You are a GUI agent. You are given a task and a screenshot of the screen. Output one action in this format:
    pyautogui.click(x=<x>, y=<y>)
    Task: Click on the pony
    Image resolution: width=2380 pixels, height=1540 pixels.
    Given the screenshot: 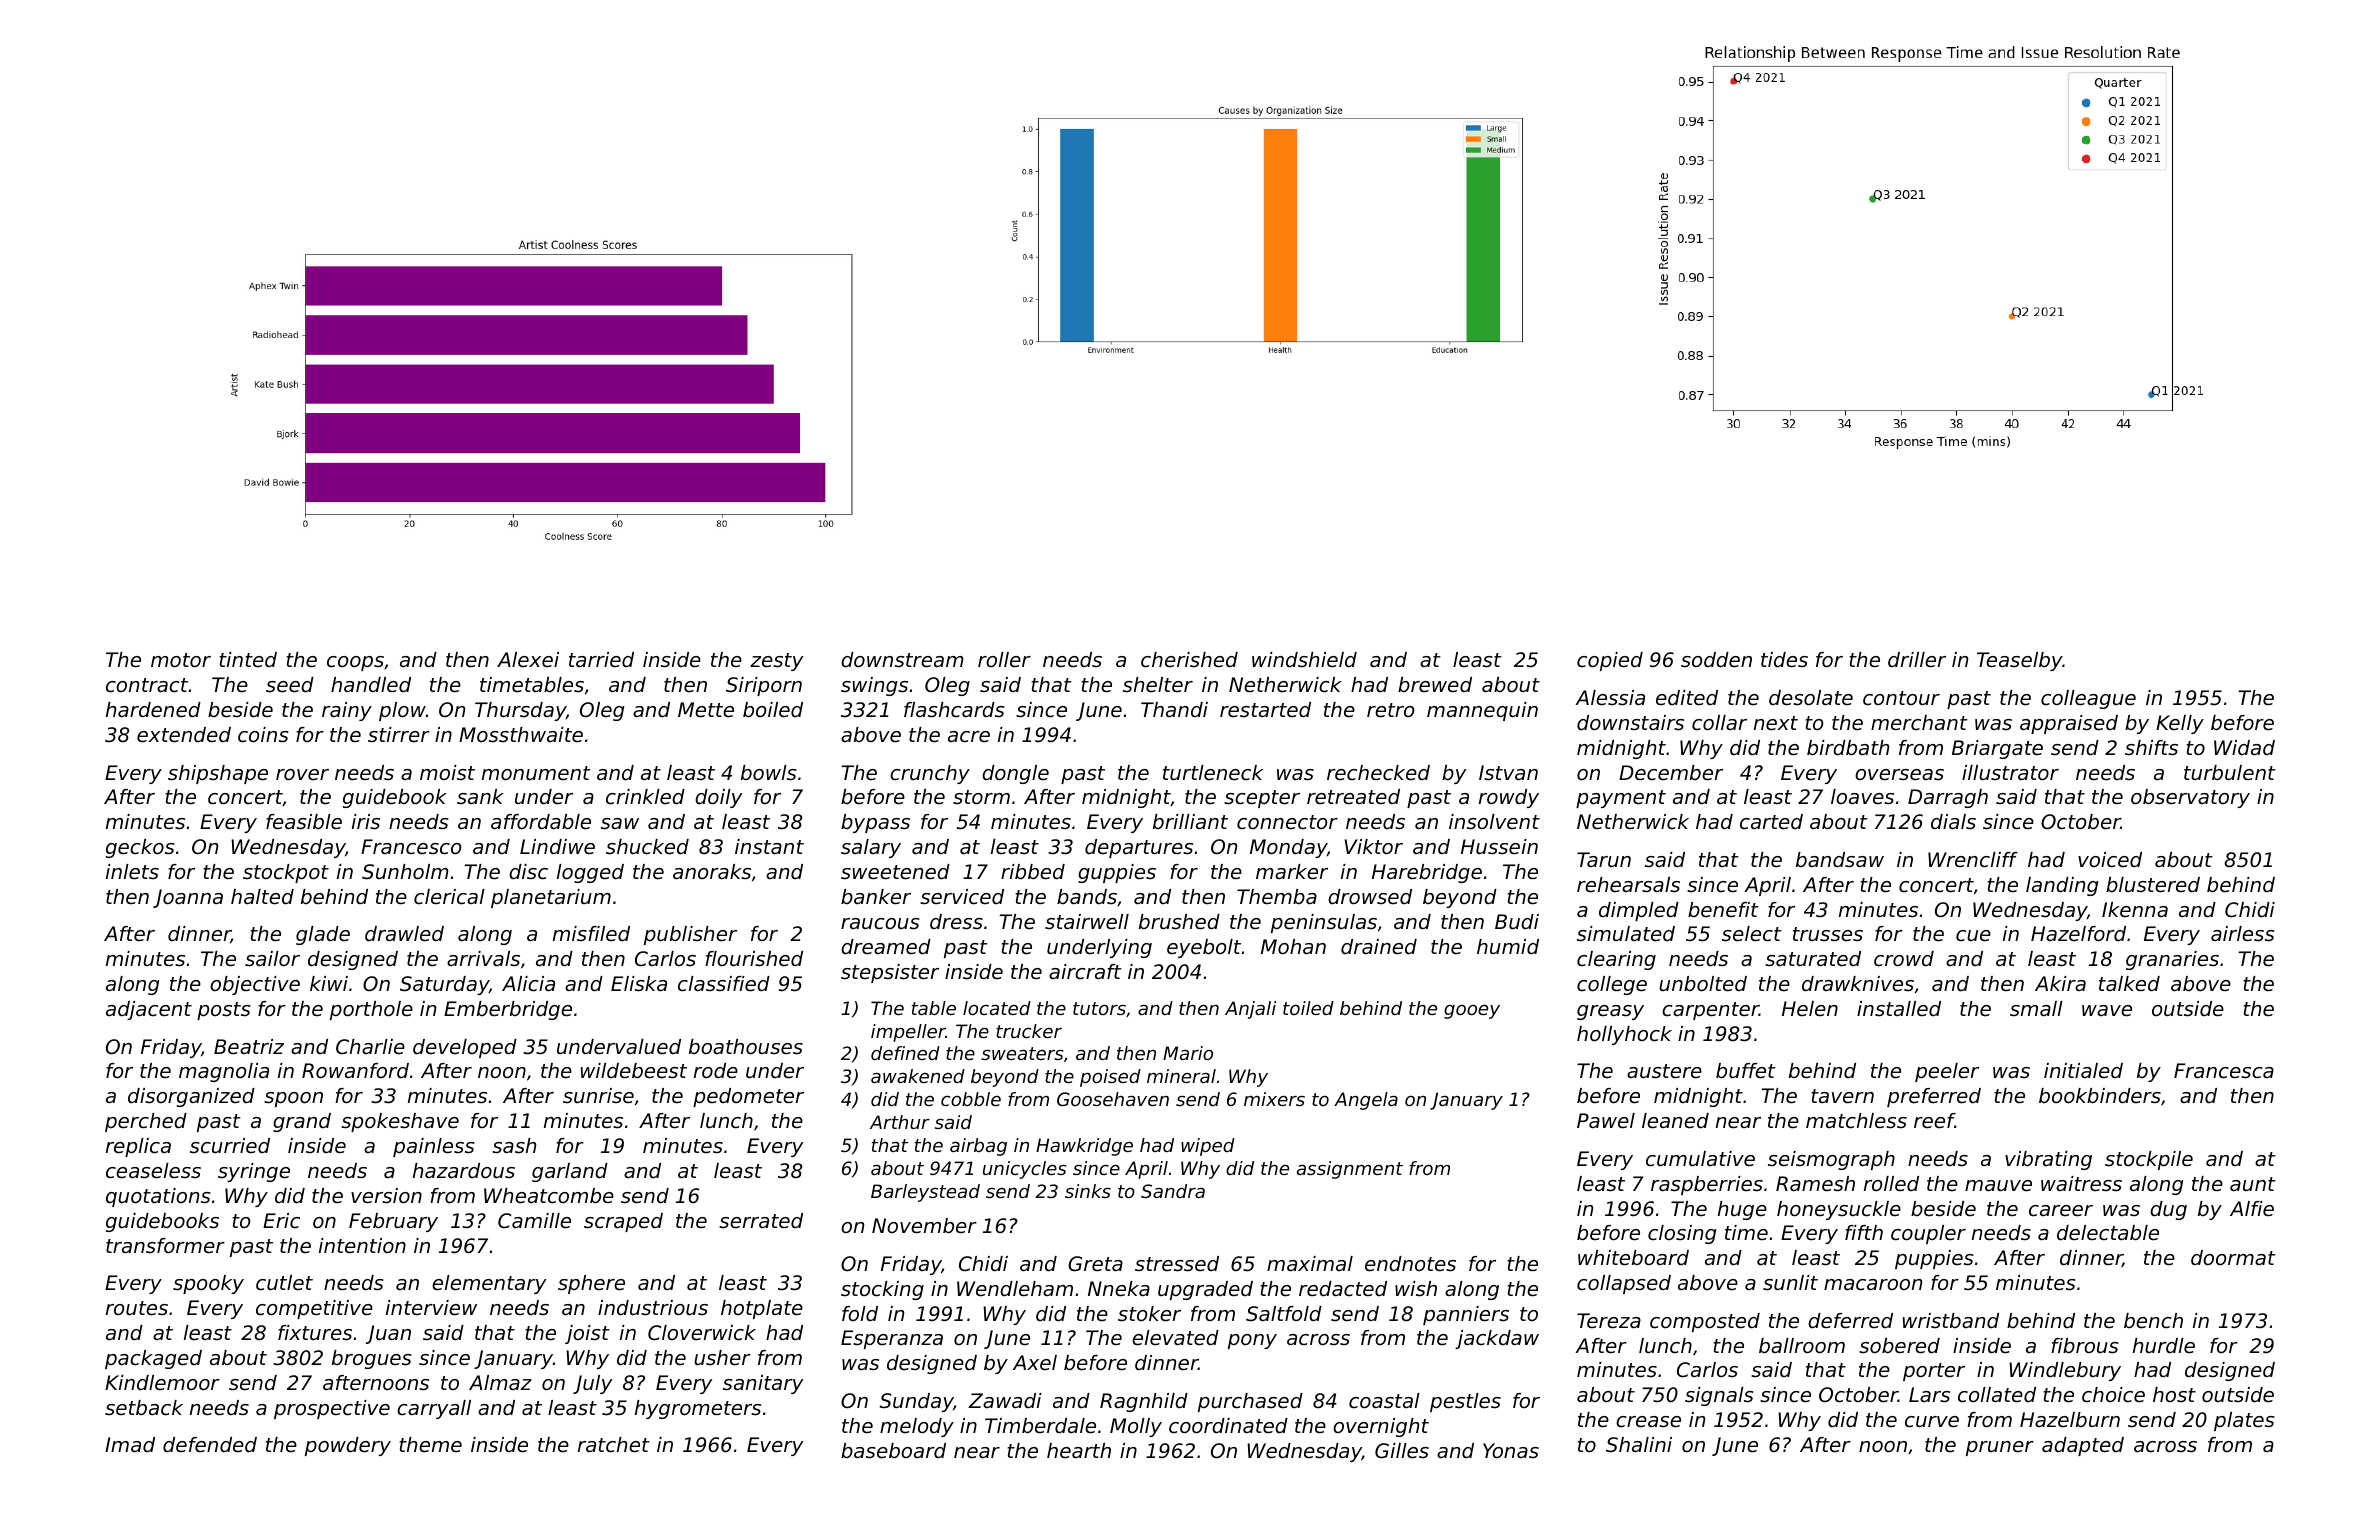 What is the action you would take?
    pyautogui.click(x=1252, y=1341)
